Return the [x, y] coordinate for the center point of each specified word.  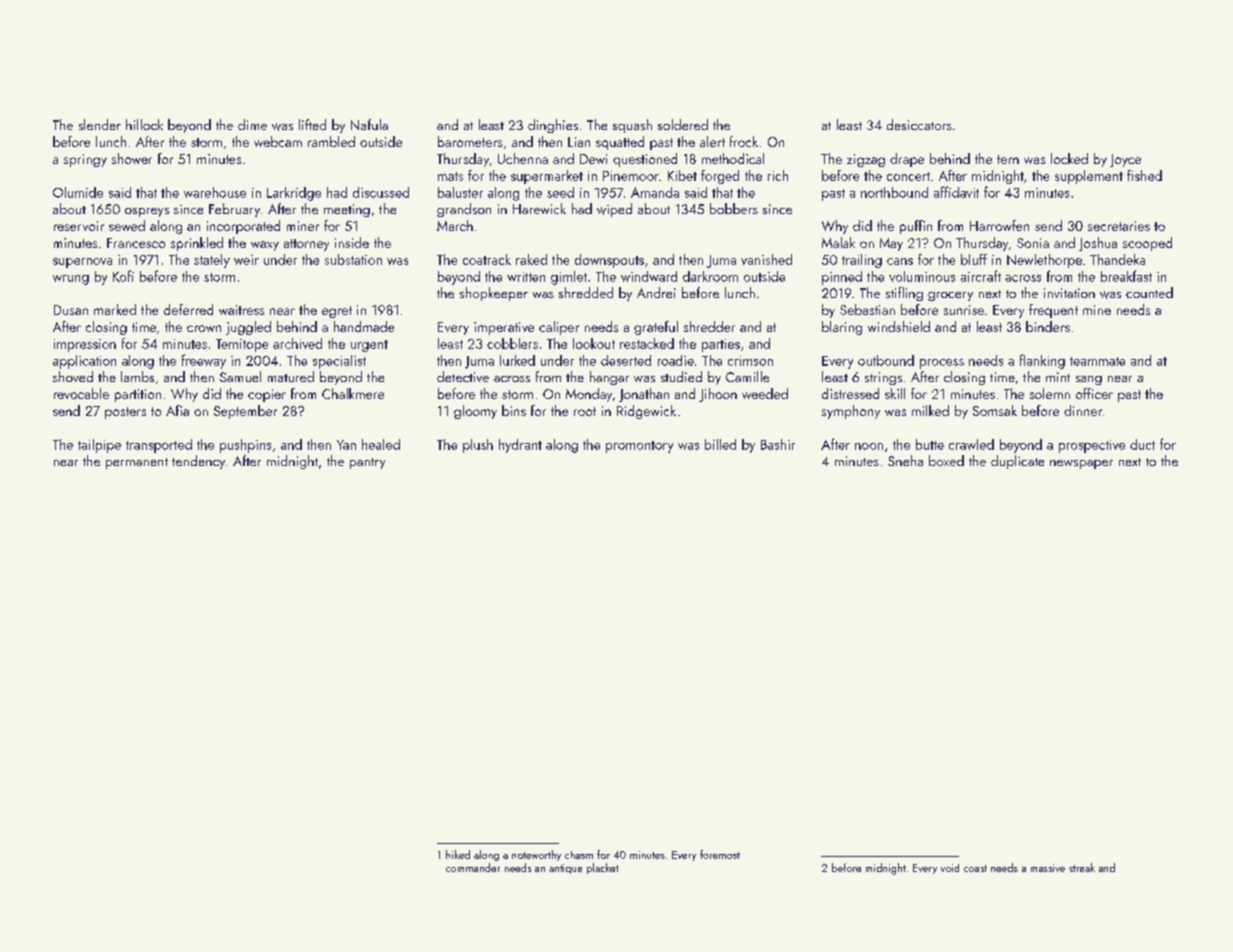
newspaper [1081, 464]
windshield [899, 326]
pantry [367, 463]
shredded [586, 292]
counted [1149, 292]
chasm [579, 855]
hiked [458, 854]
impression [85, 345]
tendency [198, 462]
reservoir [79, 226]
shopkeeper [494, 294]
